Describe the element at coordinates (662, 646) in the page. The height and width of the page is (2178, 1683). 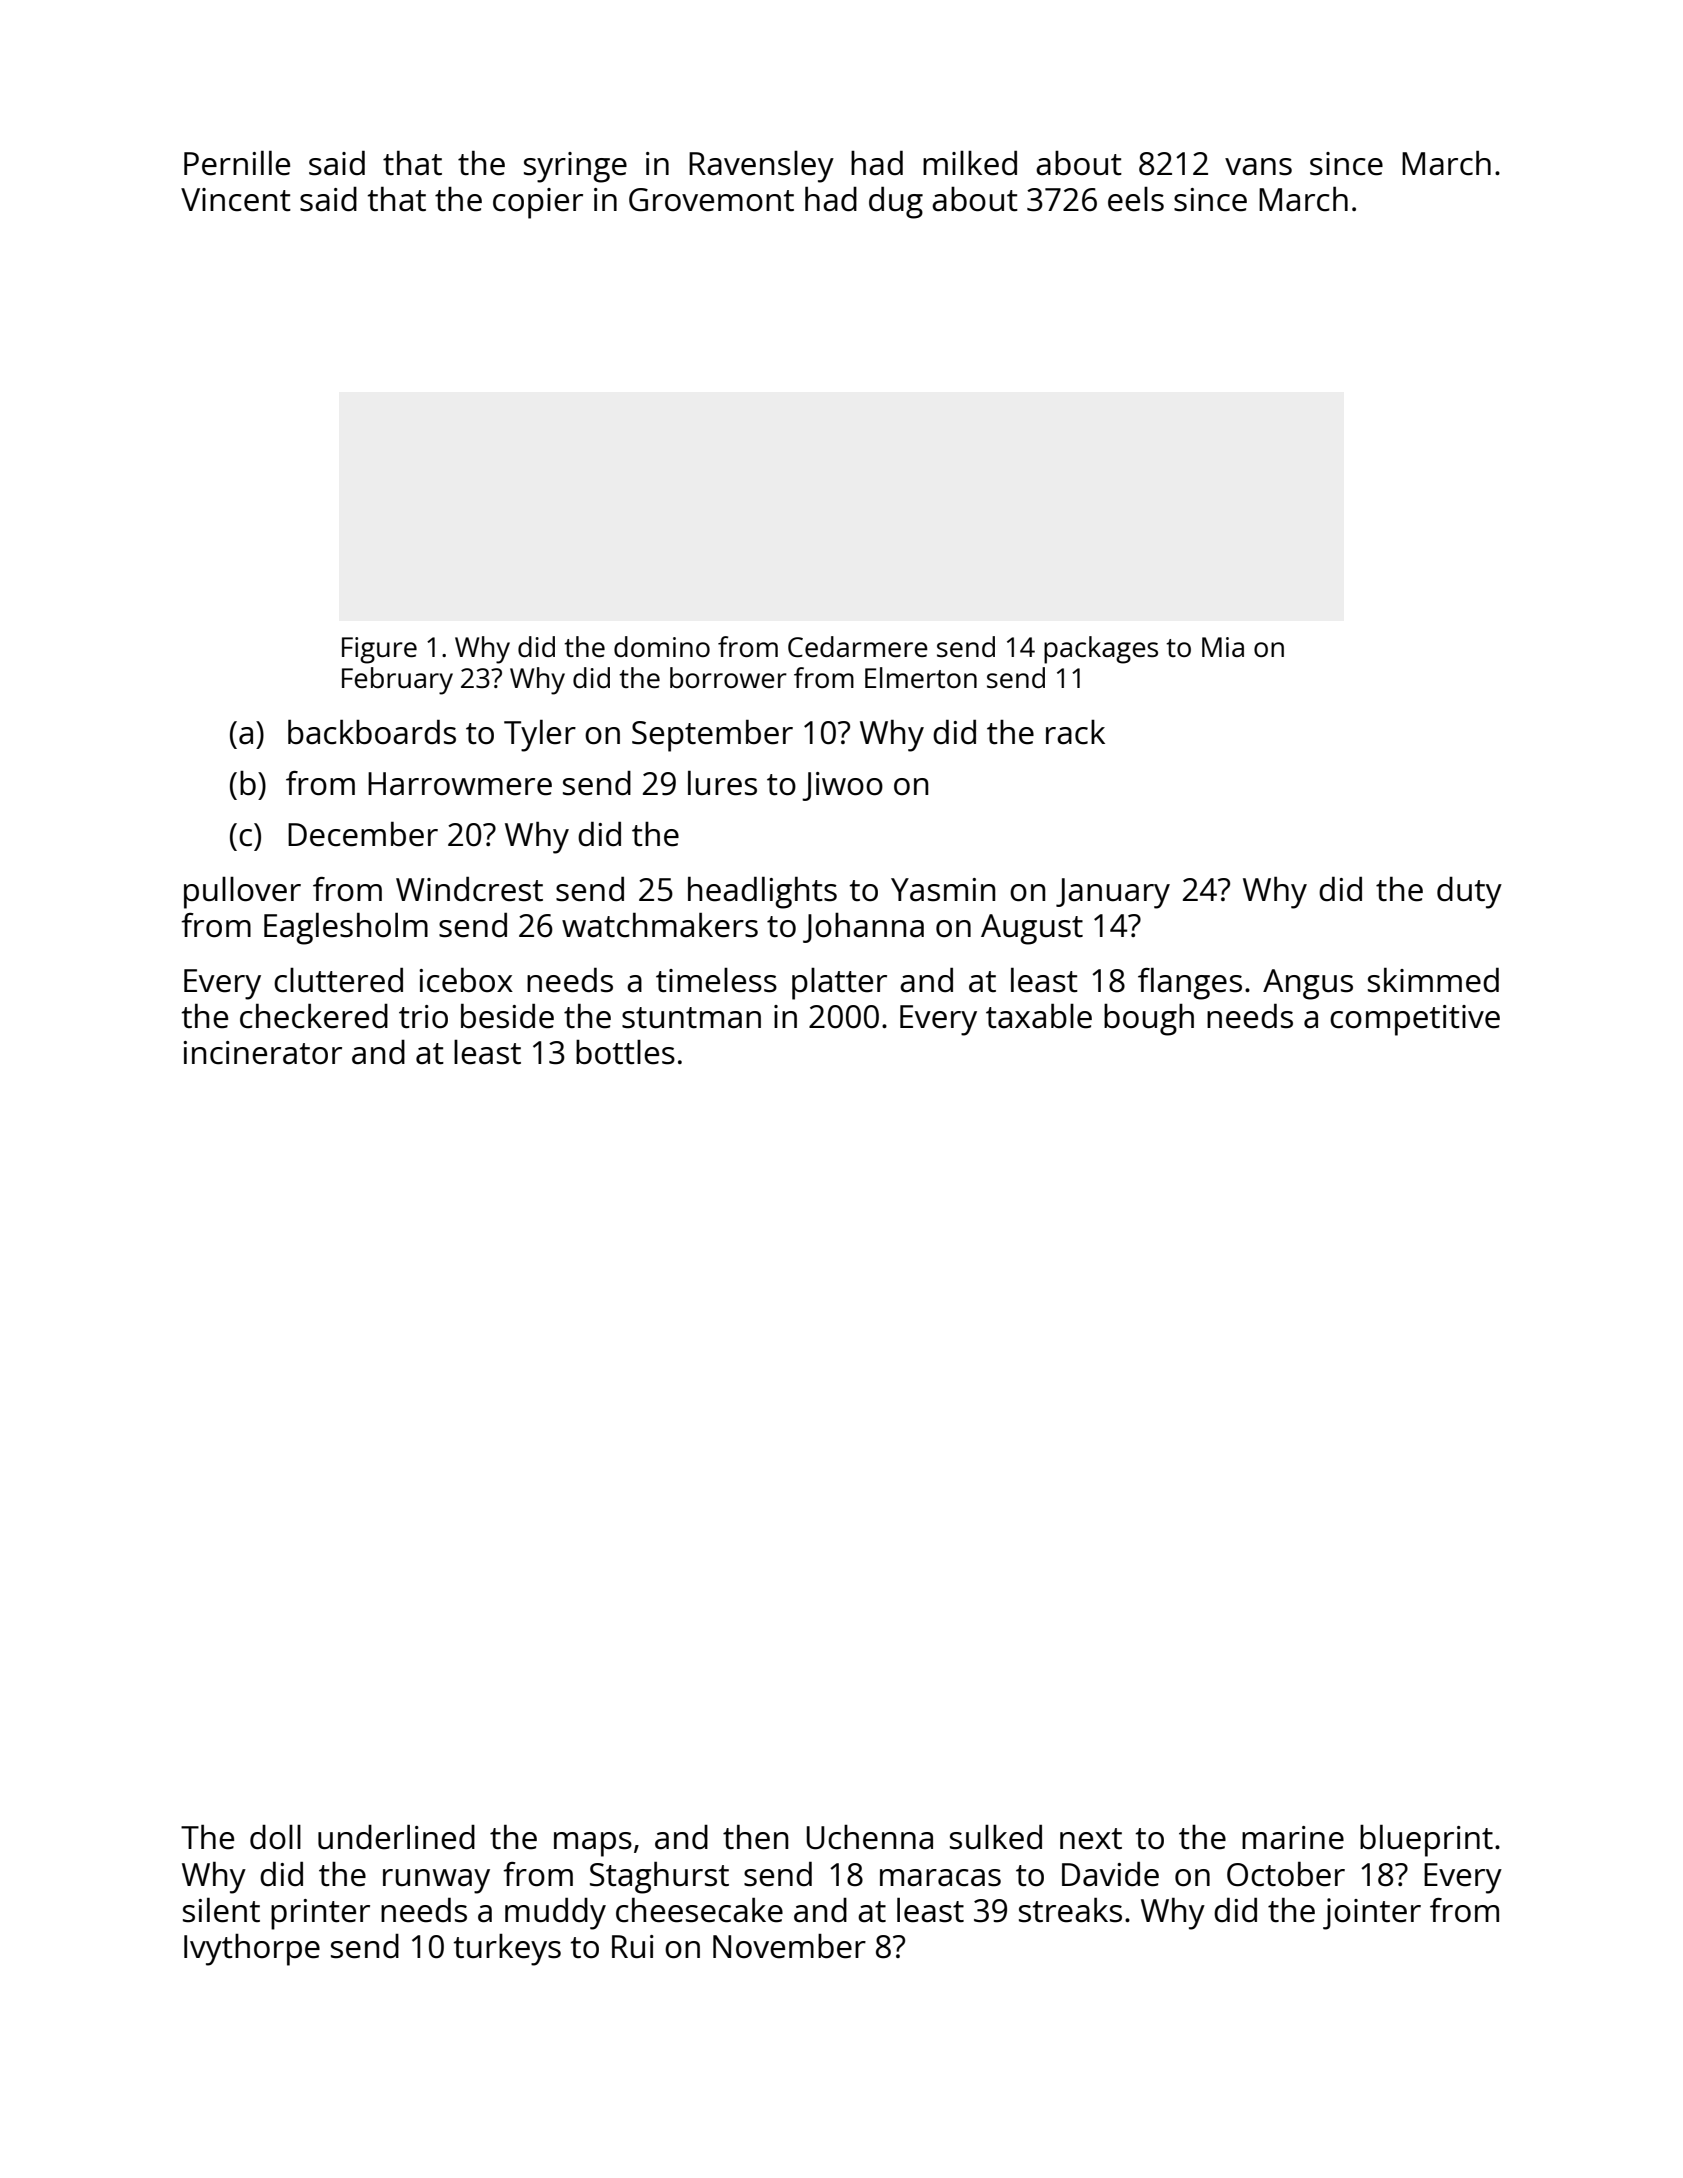
I see `domino` at that location.
